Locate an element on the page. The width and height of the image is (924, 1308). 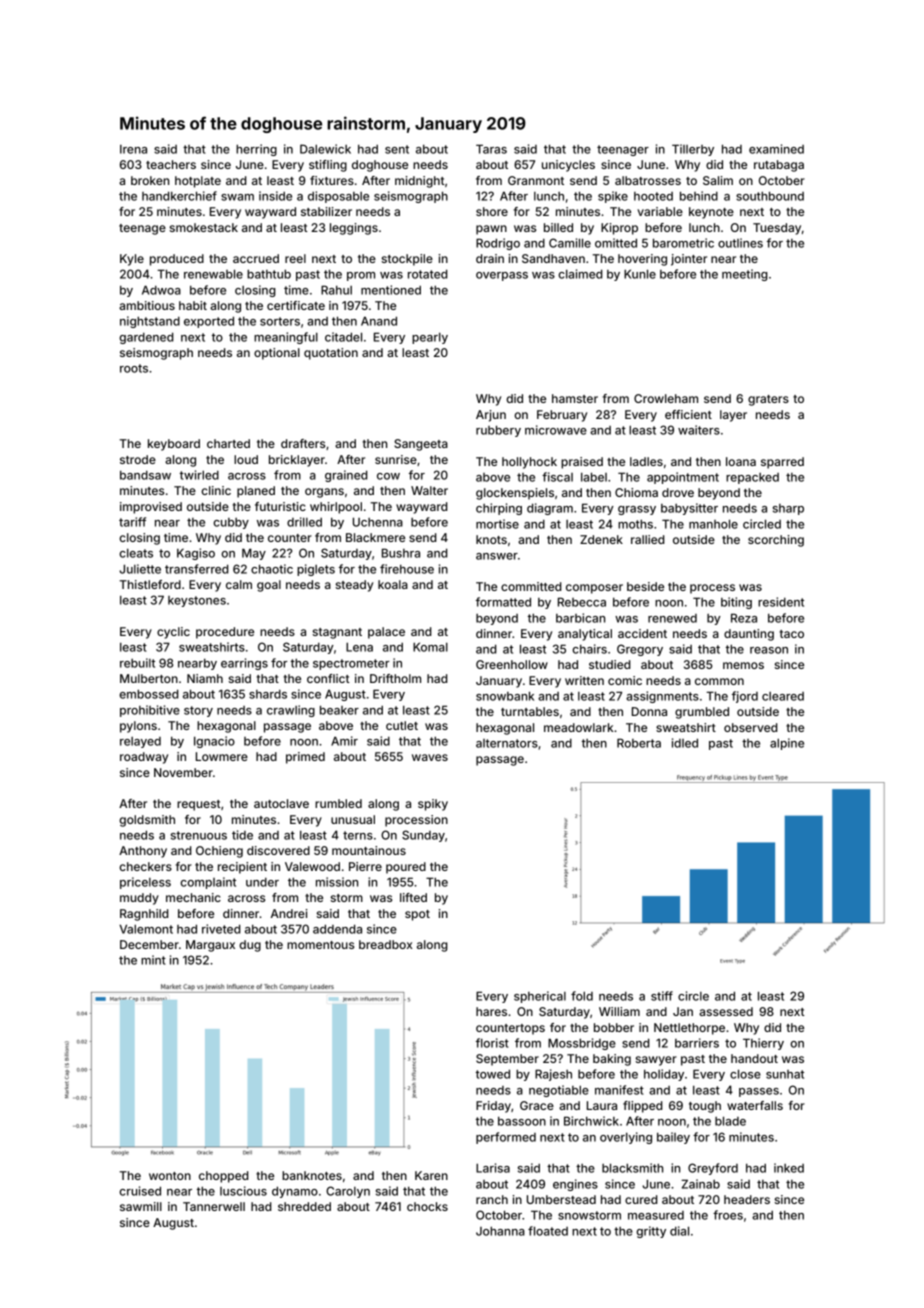
fixtures is located at coordinates (332, 180).
